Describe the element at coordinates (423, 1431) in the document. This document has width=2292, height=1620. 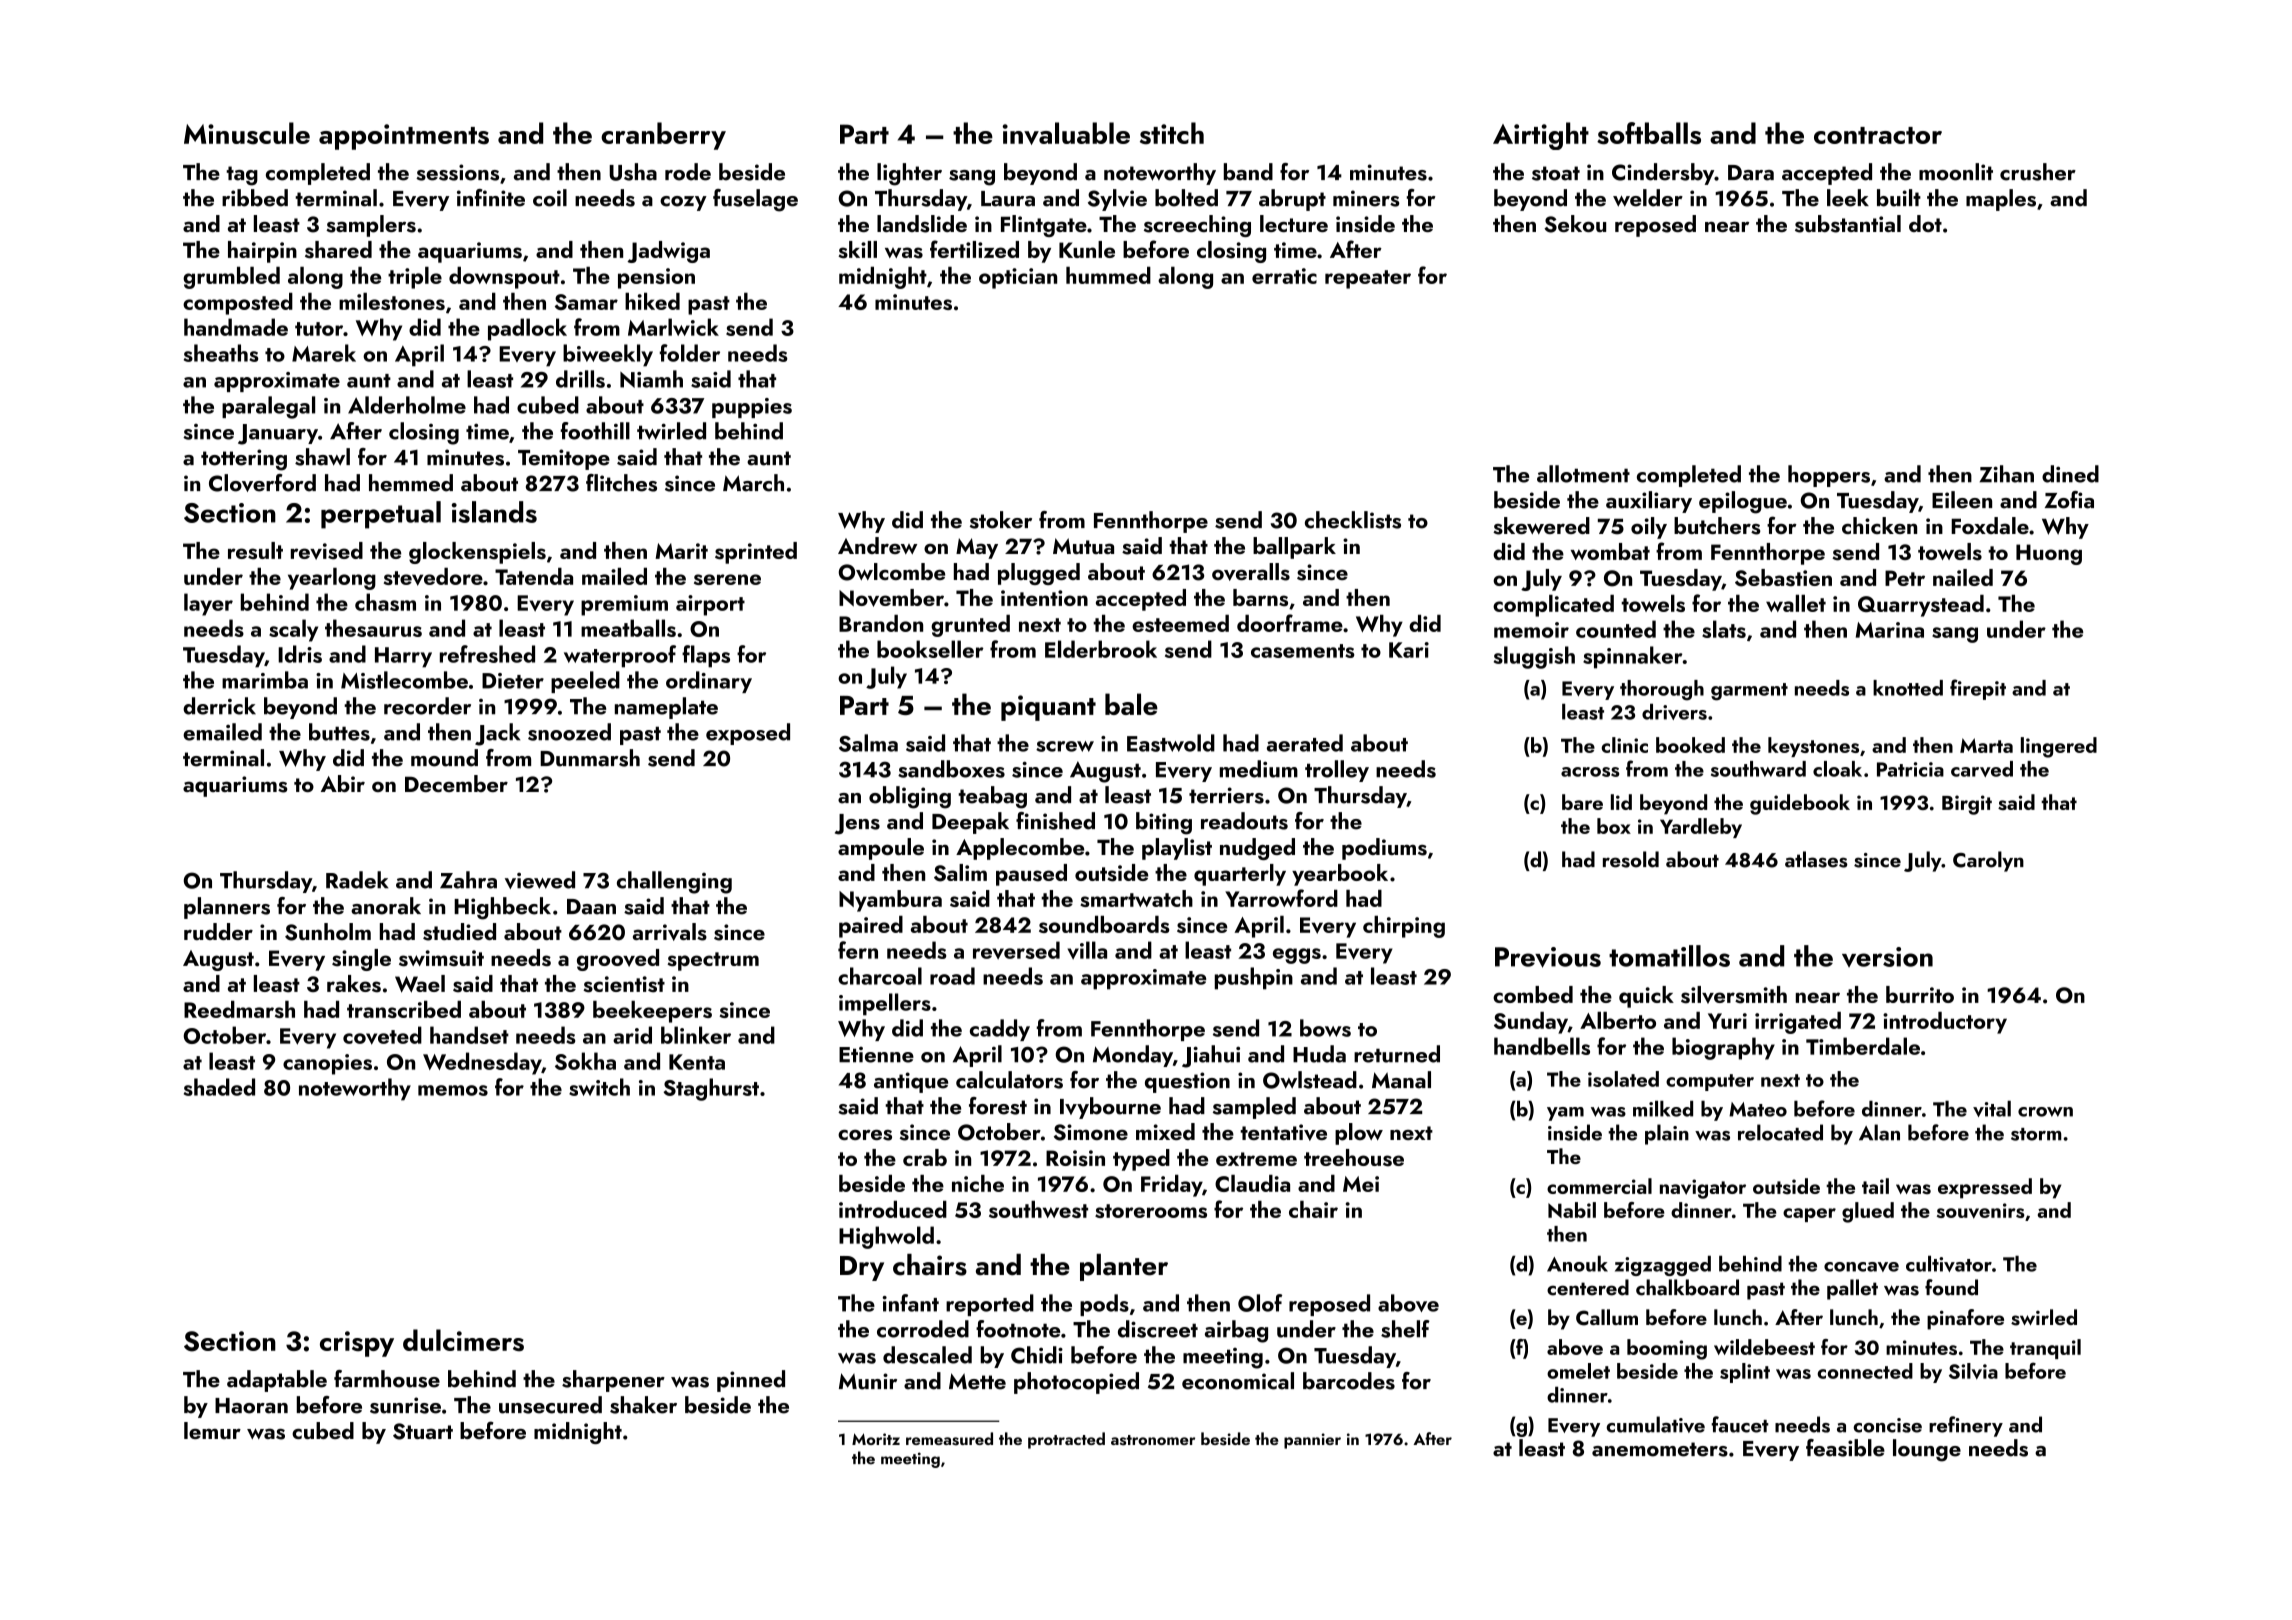
I see `Stuart` at that location.
